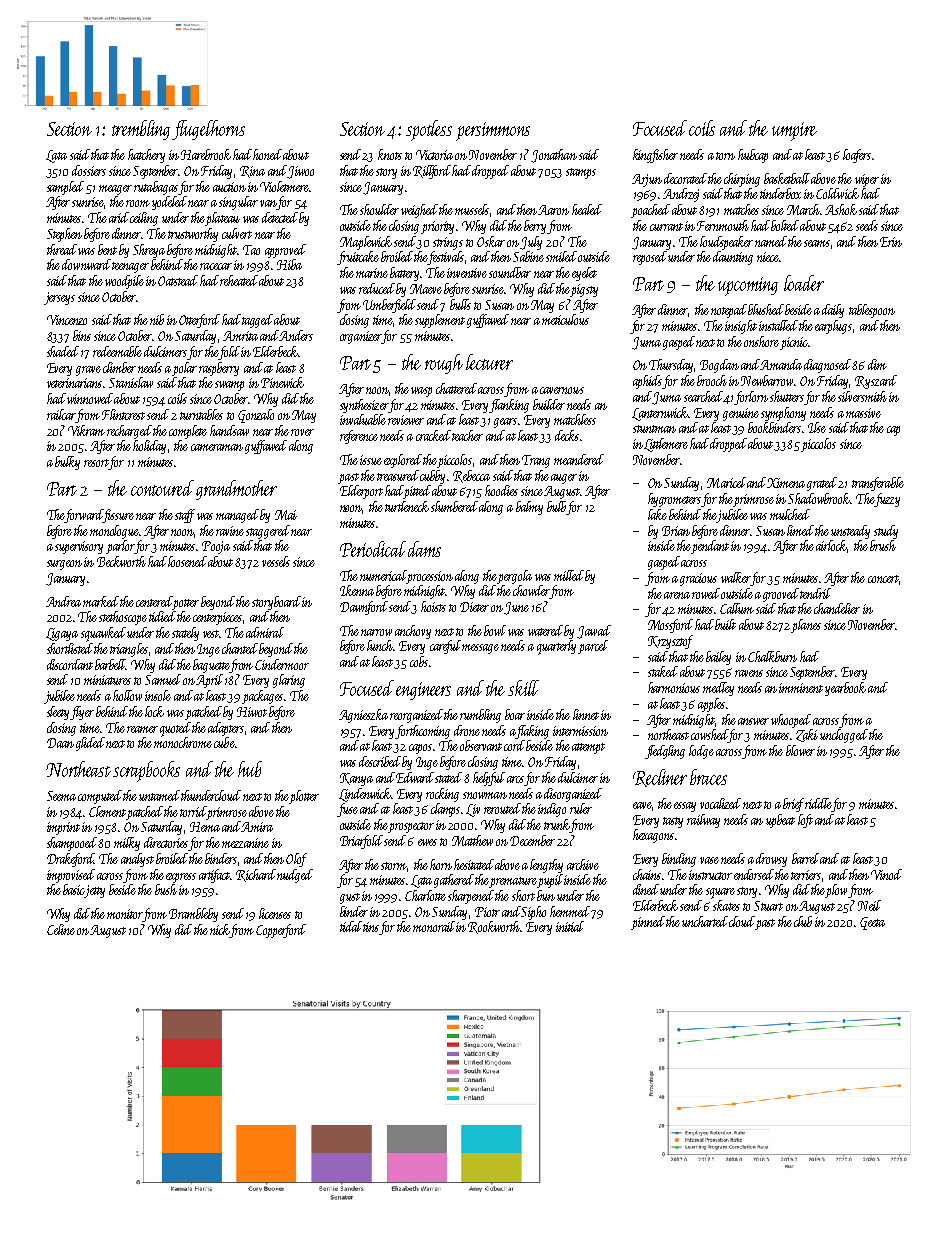 The height and width of the document is (1233, 952). What do you see at coordinates (220, 929) in the document?
I see `nick` at bounding box center [220, 929].
